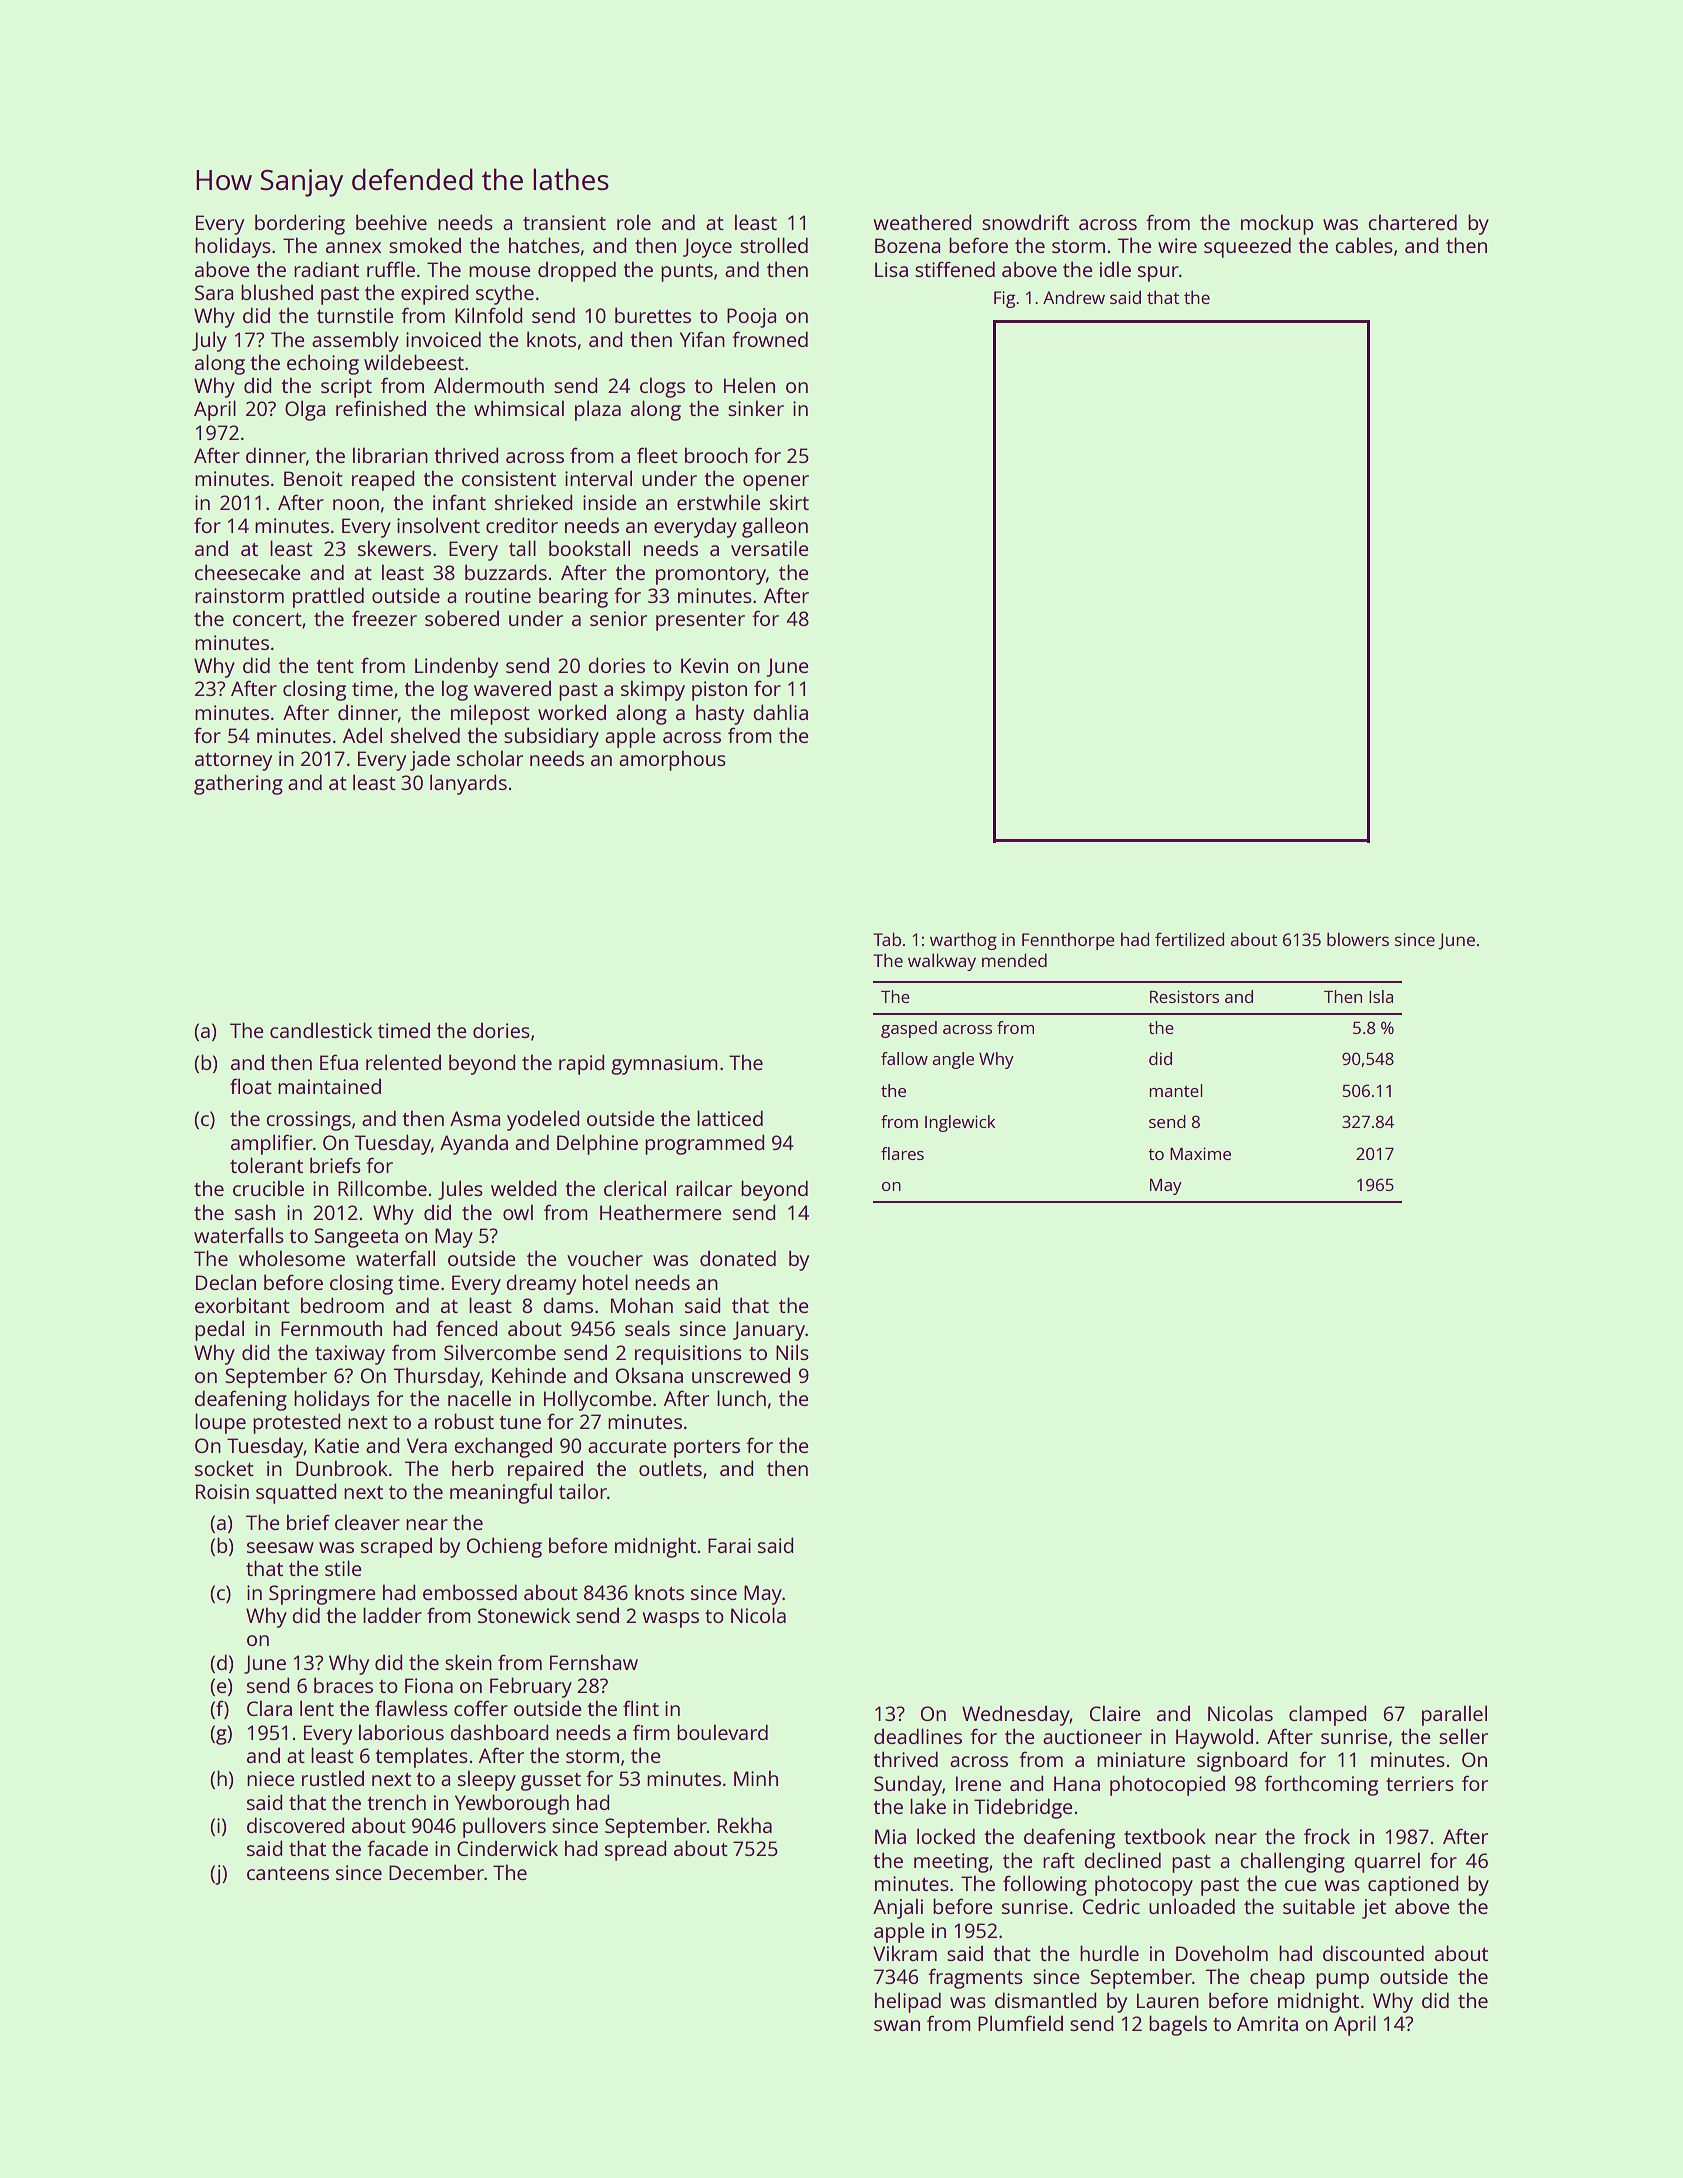 Image resolution: width=1683 pixels, height=2178 pixels. Describe the element at coordinates (942, 962) in the image. I see `walkway` at that location.
